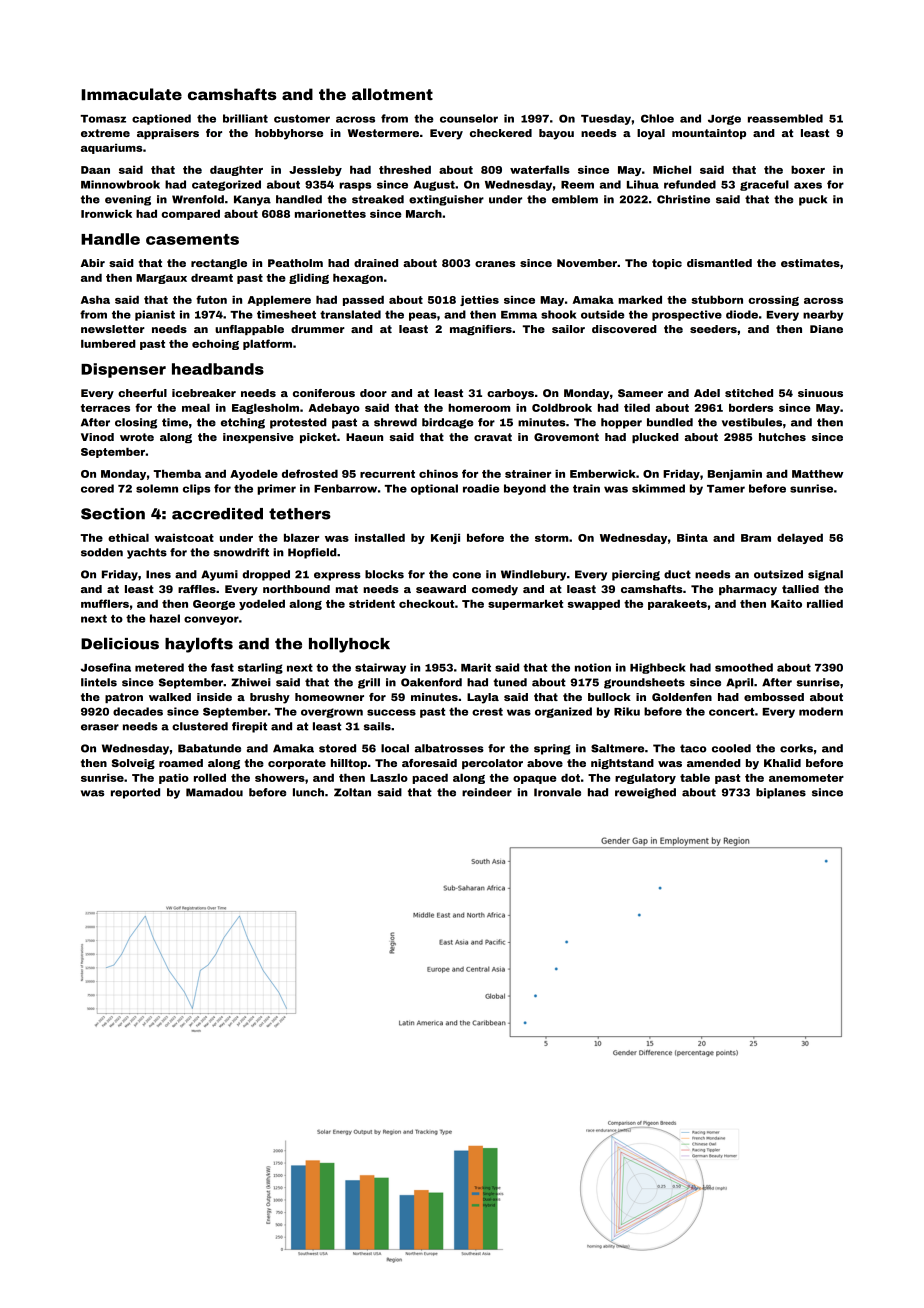 This image has height=1308, width=924. Describe the element at coordinates (133, 764) in the image. I see `Solveig` at that location.
